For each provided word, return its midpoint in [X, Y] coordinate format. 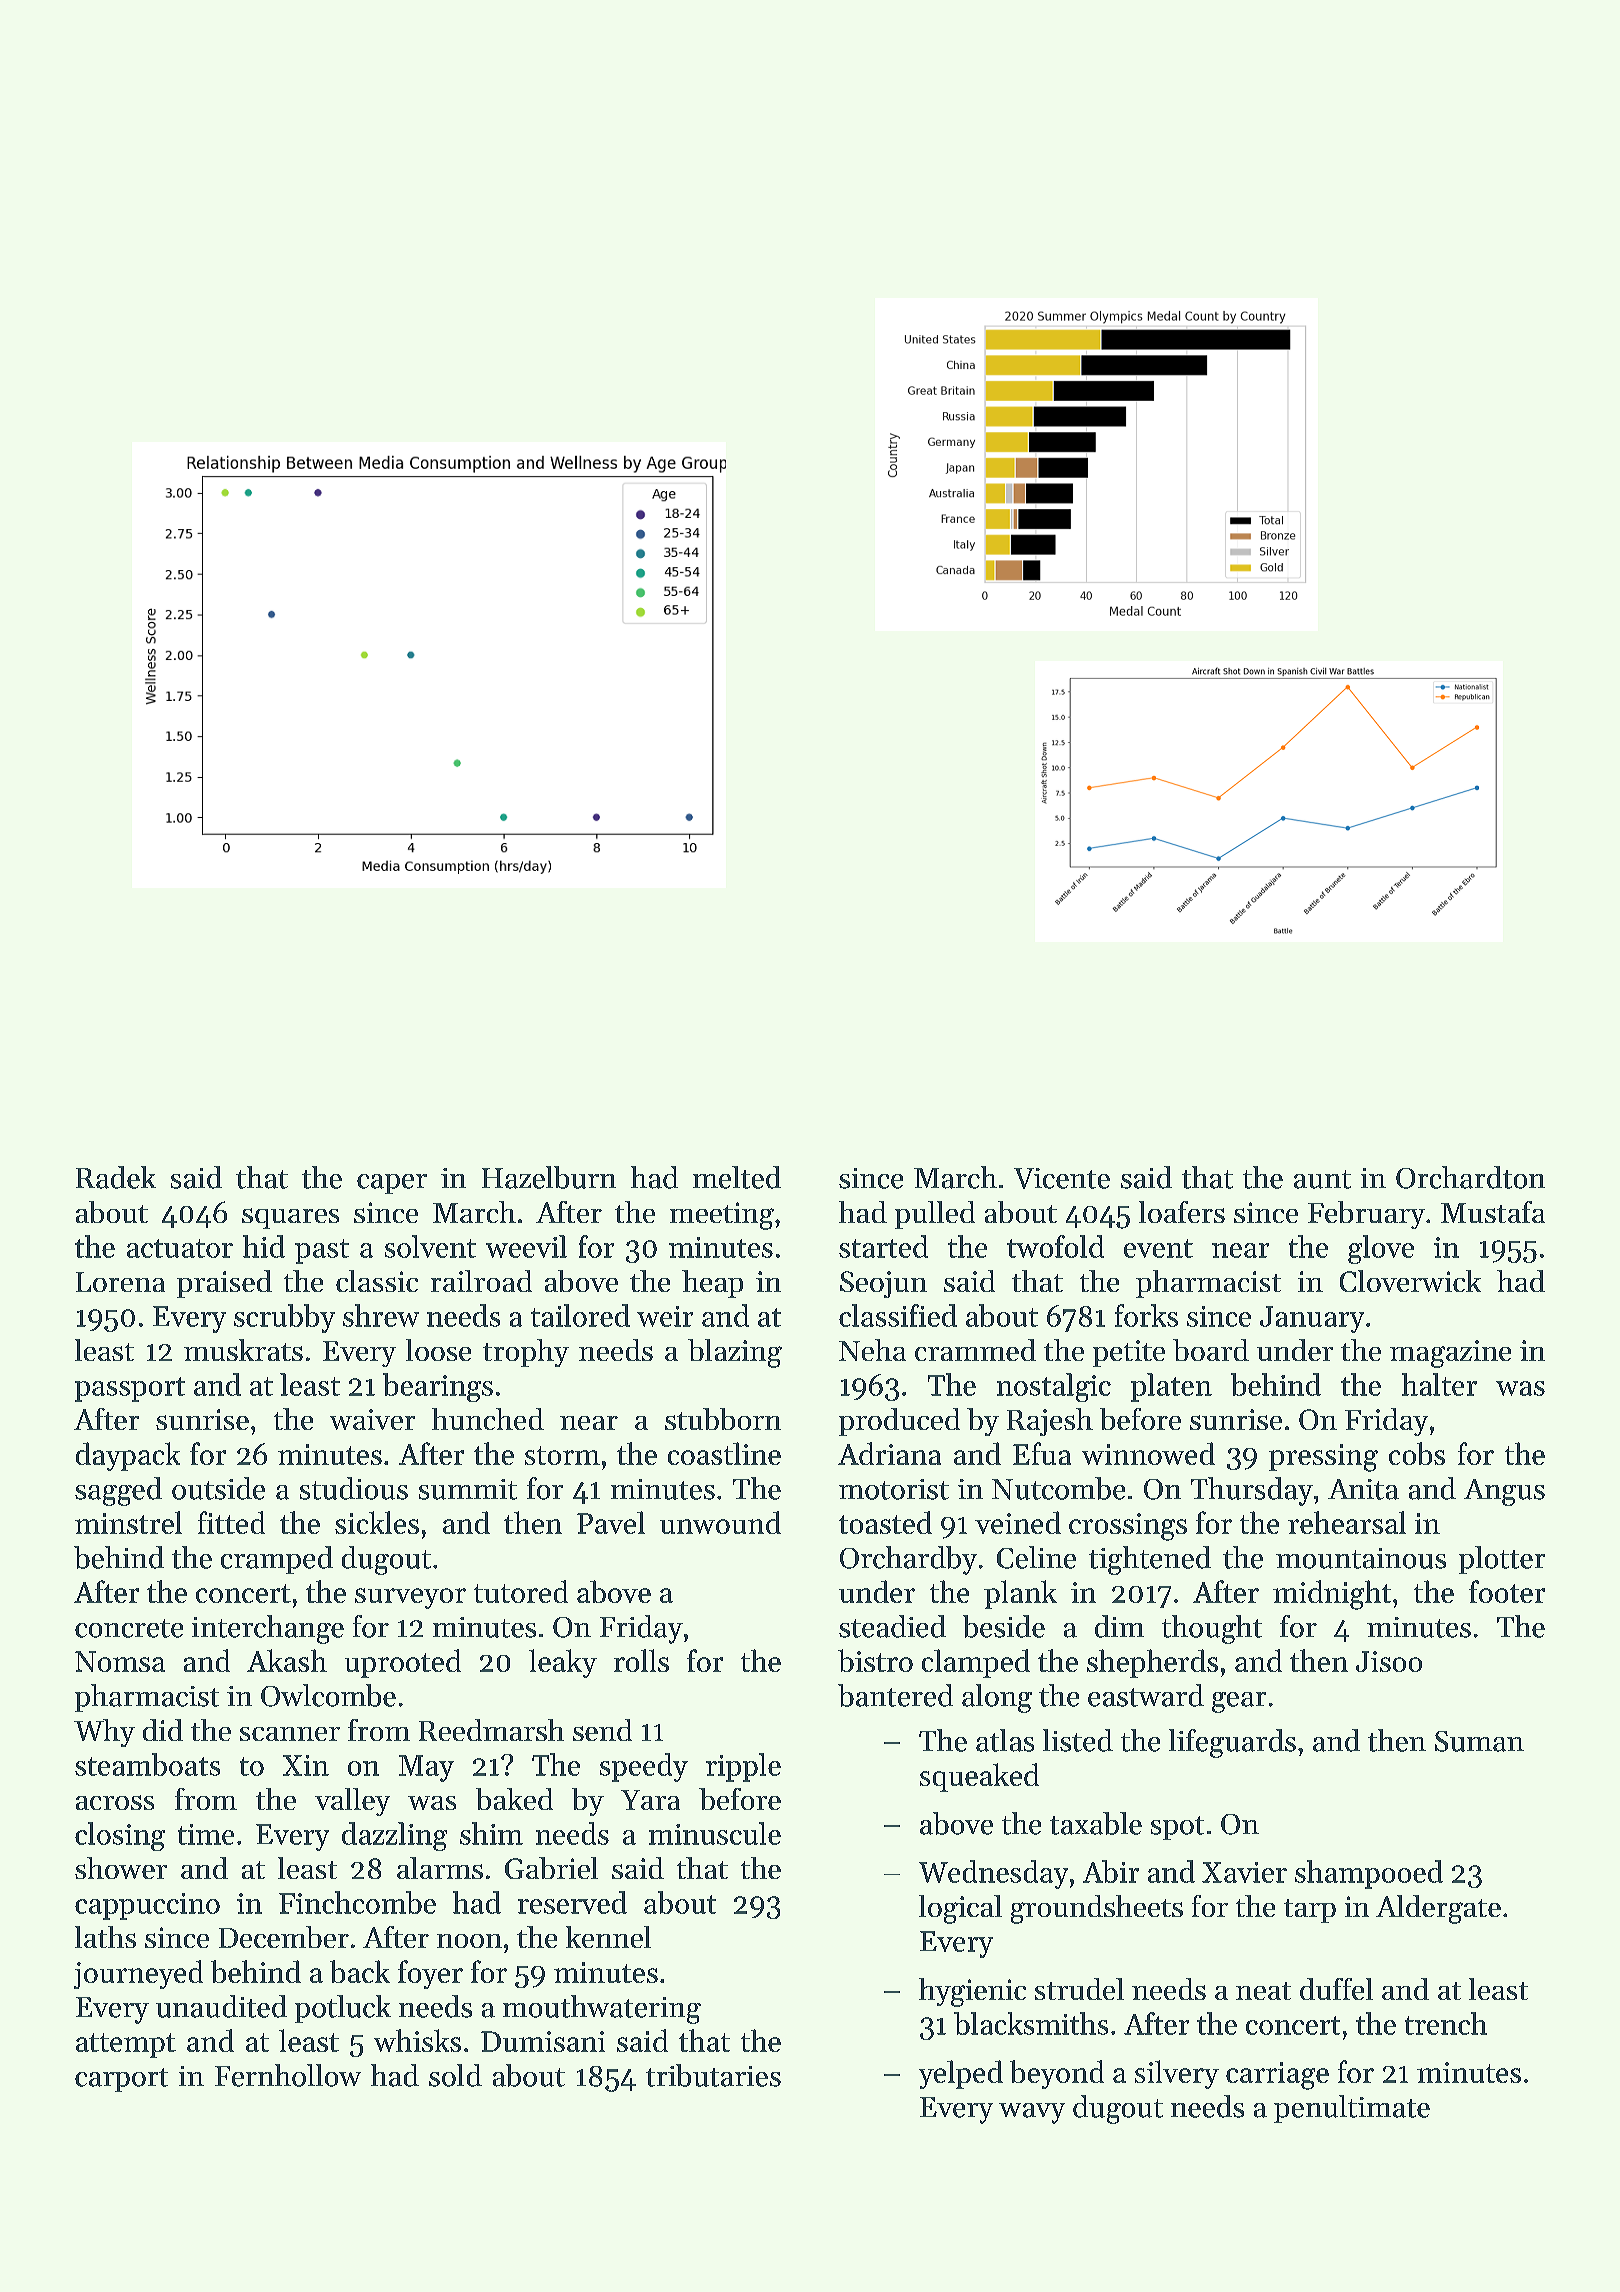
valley [352, 1802]
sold [455, 2075]
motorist [894, 1489]
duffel [1336, 1989]
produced [899, 1422]
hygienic [972, 1992]
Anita [1363, 1489]
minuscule [715, 1833]
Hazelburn [549, 1177]
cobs [1417, 1453]
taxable [1096, 1823]
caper [392, 1184]
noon [469, 1941]
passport [130, 1389]
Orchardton [1470, 1177]
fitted [231, 1522]
